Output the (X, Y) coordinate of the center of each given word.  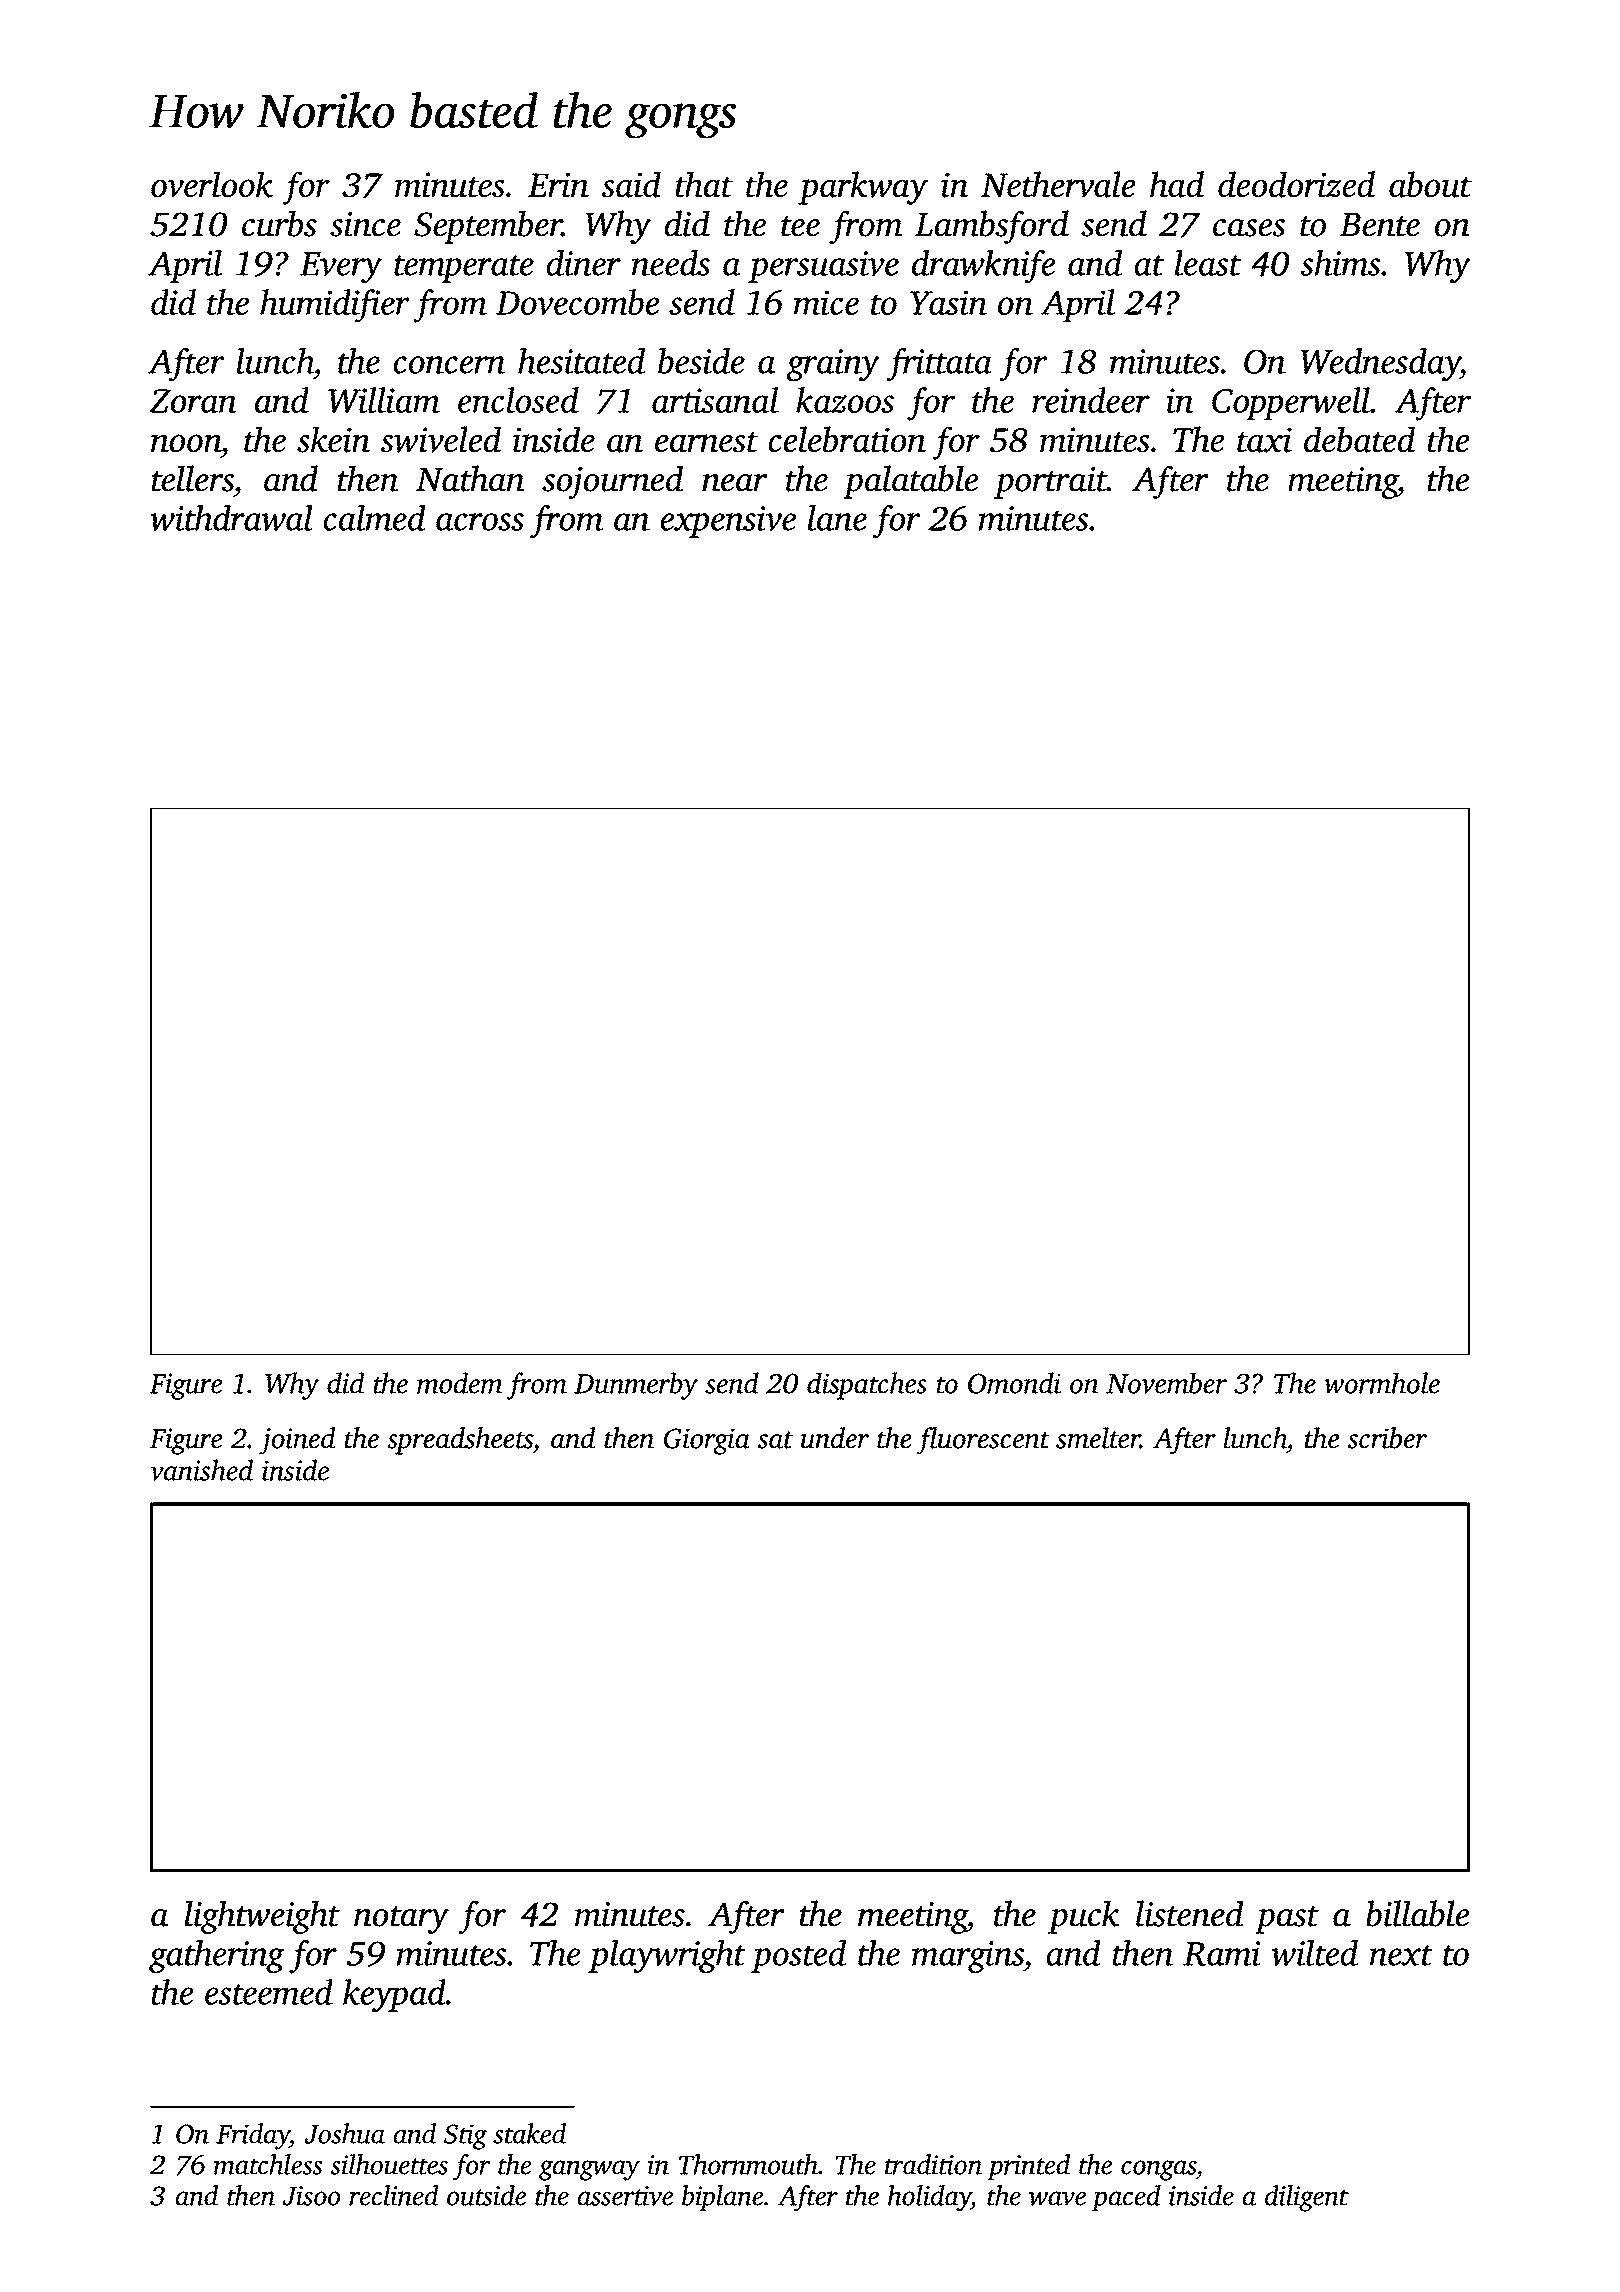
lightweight (262, 1917)
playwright (667, 1957)
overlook (212, 184)
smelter (1098, 1438)
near (735, 483)
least (1208, 263)
